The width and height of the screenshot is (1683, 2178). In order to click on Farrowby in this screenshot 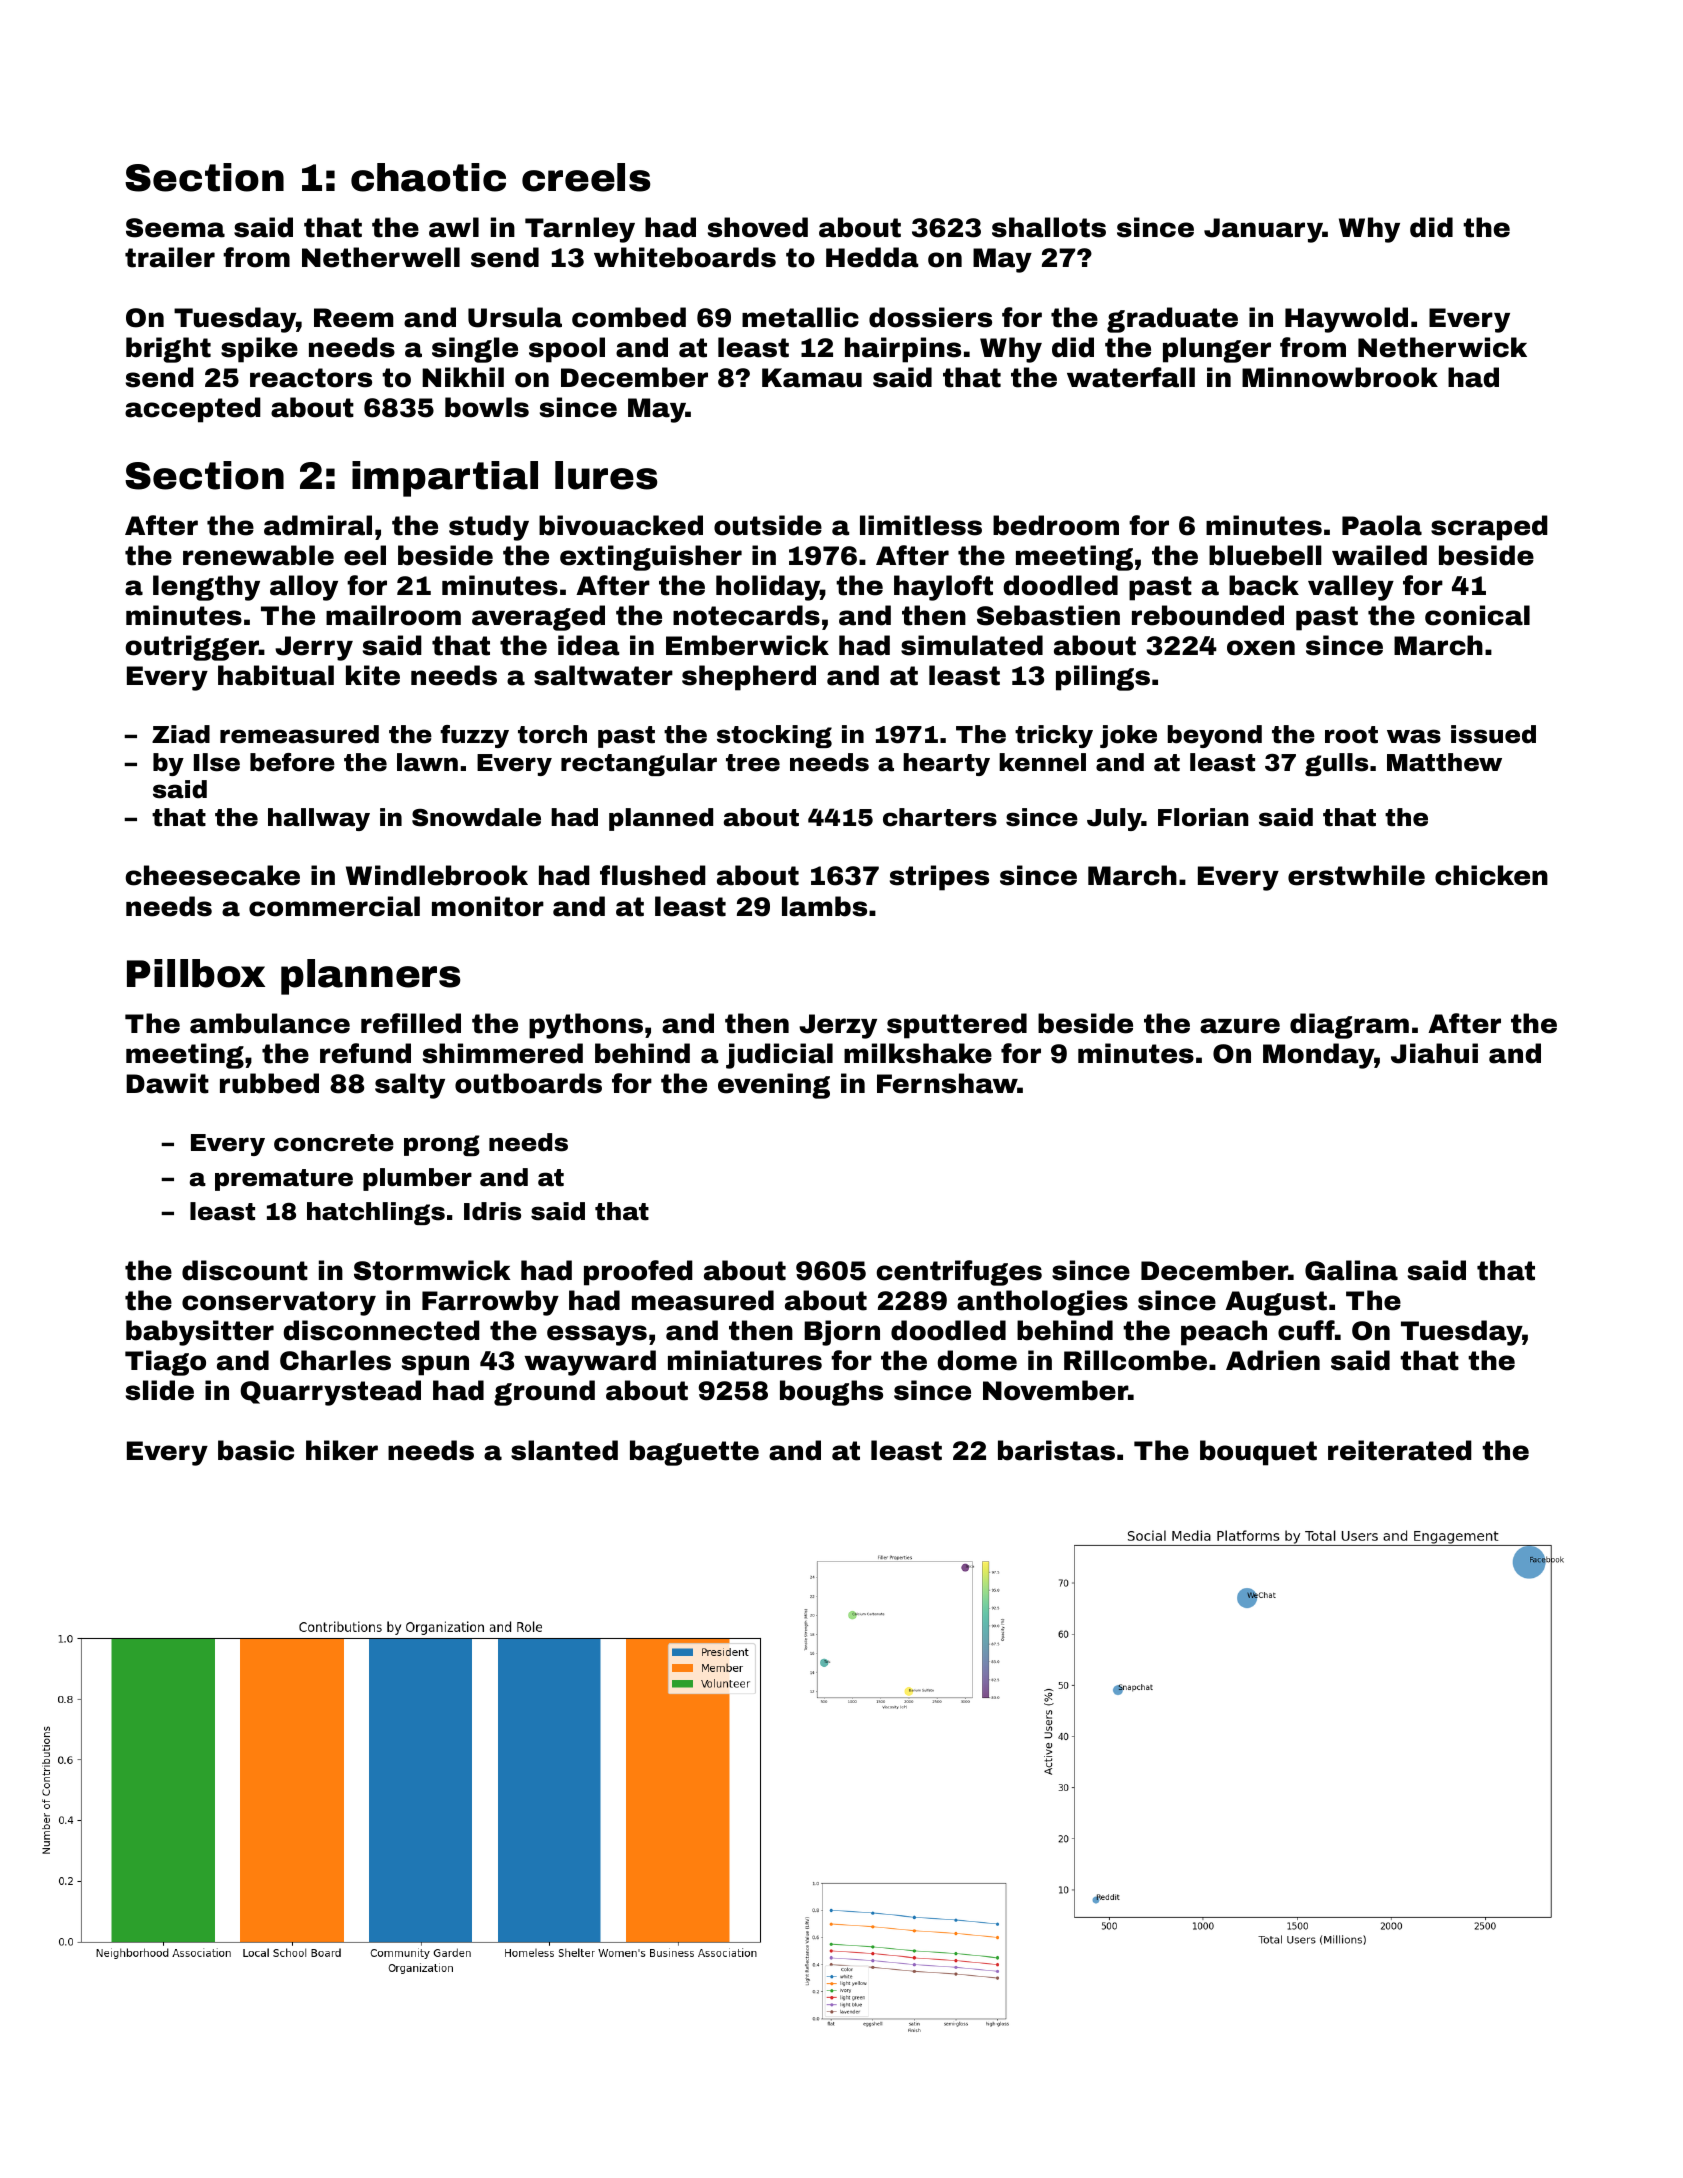, I will do `click(490, 1303)`.
